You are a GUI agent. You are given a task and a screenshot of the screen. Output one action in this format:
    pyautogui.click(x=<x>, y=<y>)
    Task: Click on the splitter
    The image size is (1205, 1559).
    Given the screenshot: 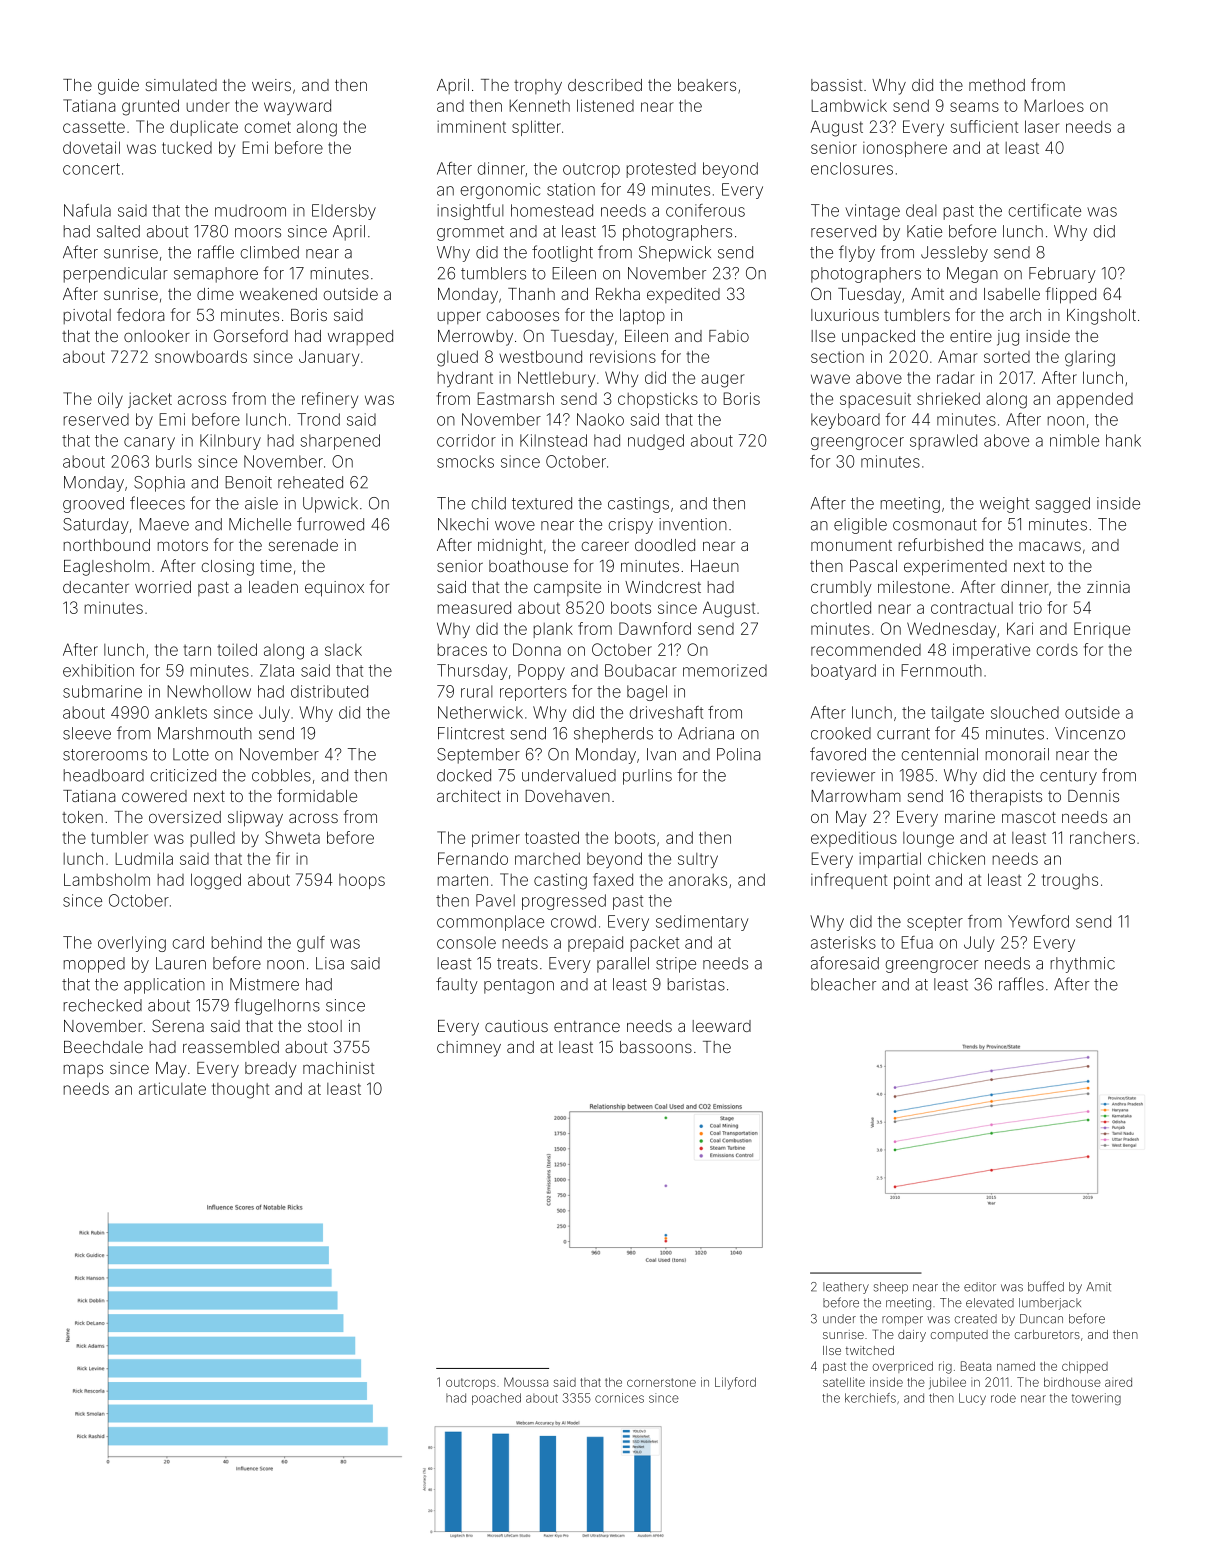 What is the action you would take?
    pyautogui.click(x=536, y=128)
